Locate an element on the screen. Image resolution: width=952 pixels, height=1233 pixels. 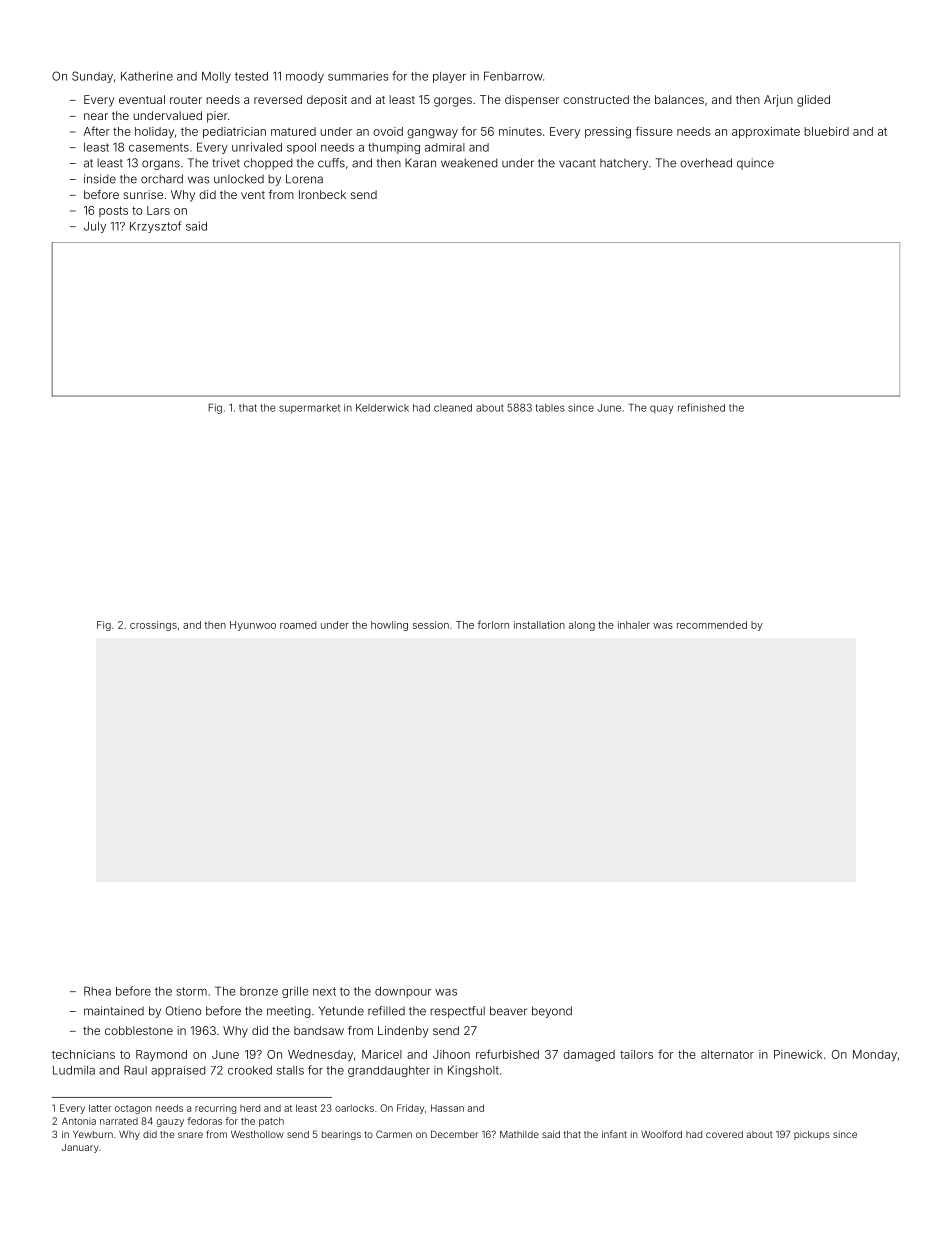
glided is located at coordinates (813, 101).
